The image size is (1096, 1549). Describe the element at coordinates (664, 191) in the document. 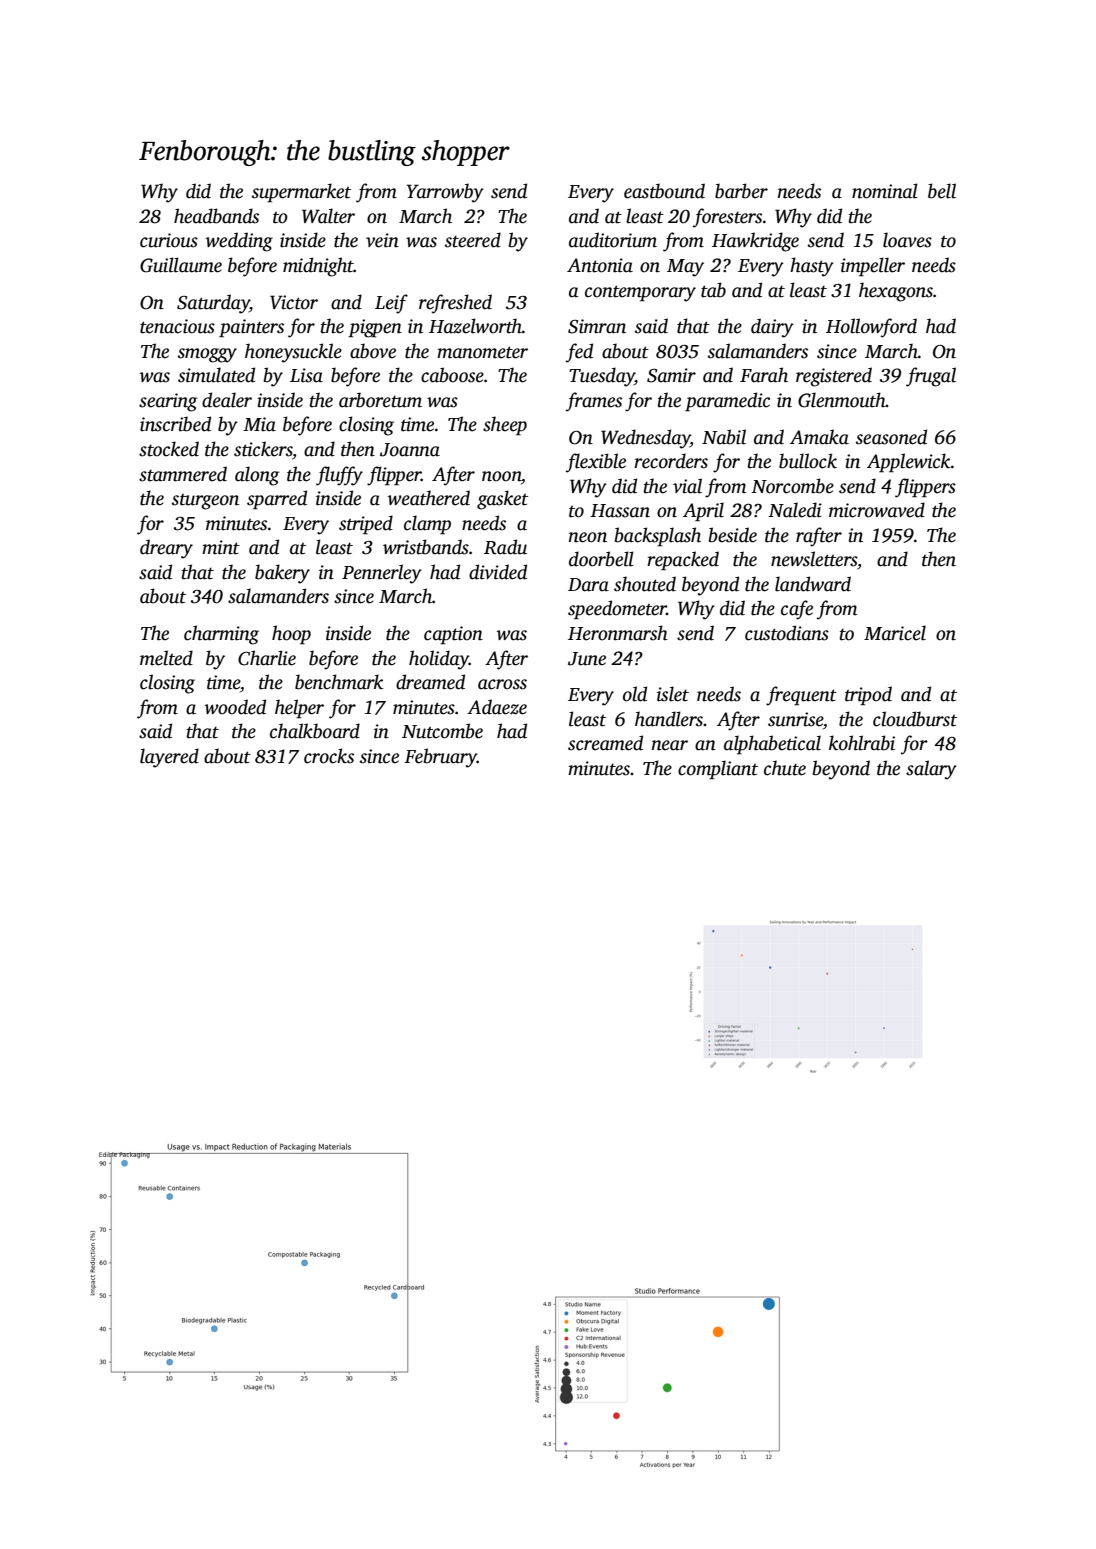

I see `eastbound` at that location.
